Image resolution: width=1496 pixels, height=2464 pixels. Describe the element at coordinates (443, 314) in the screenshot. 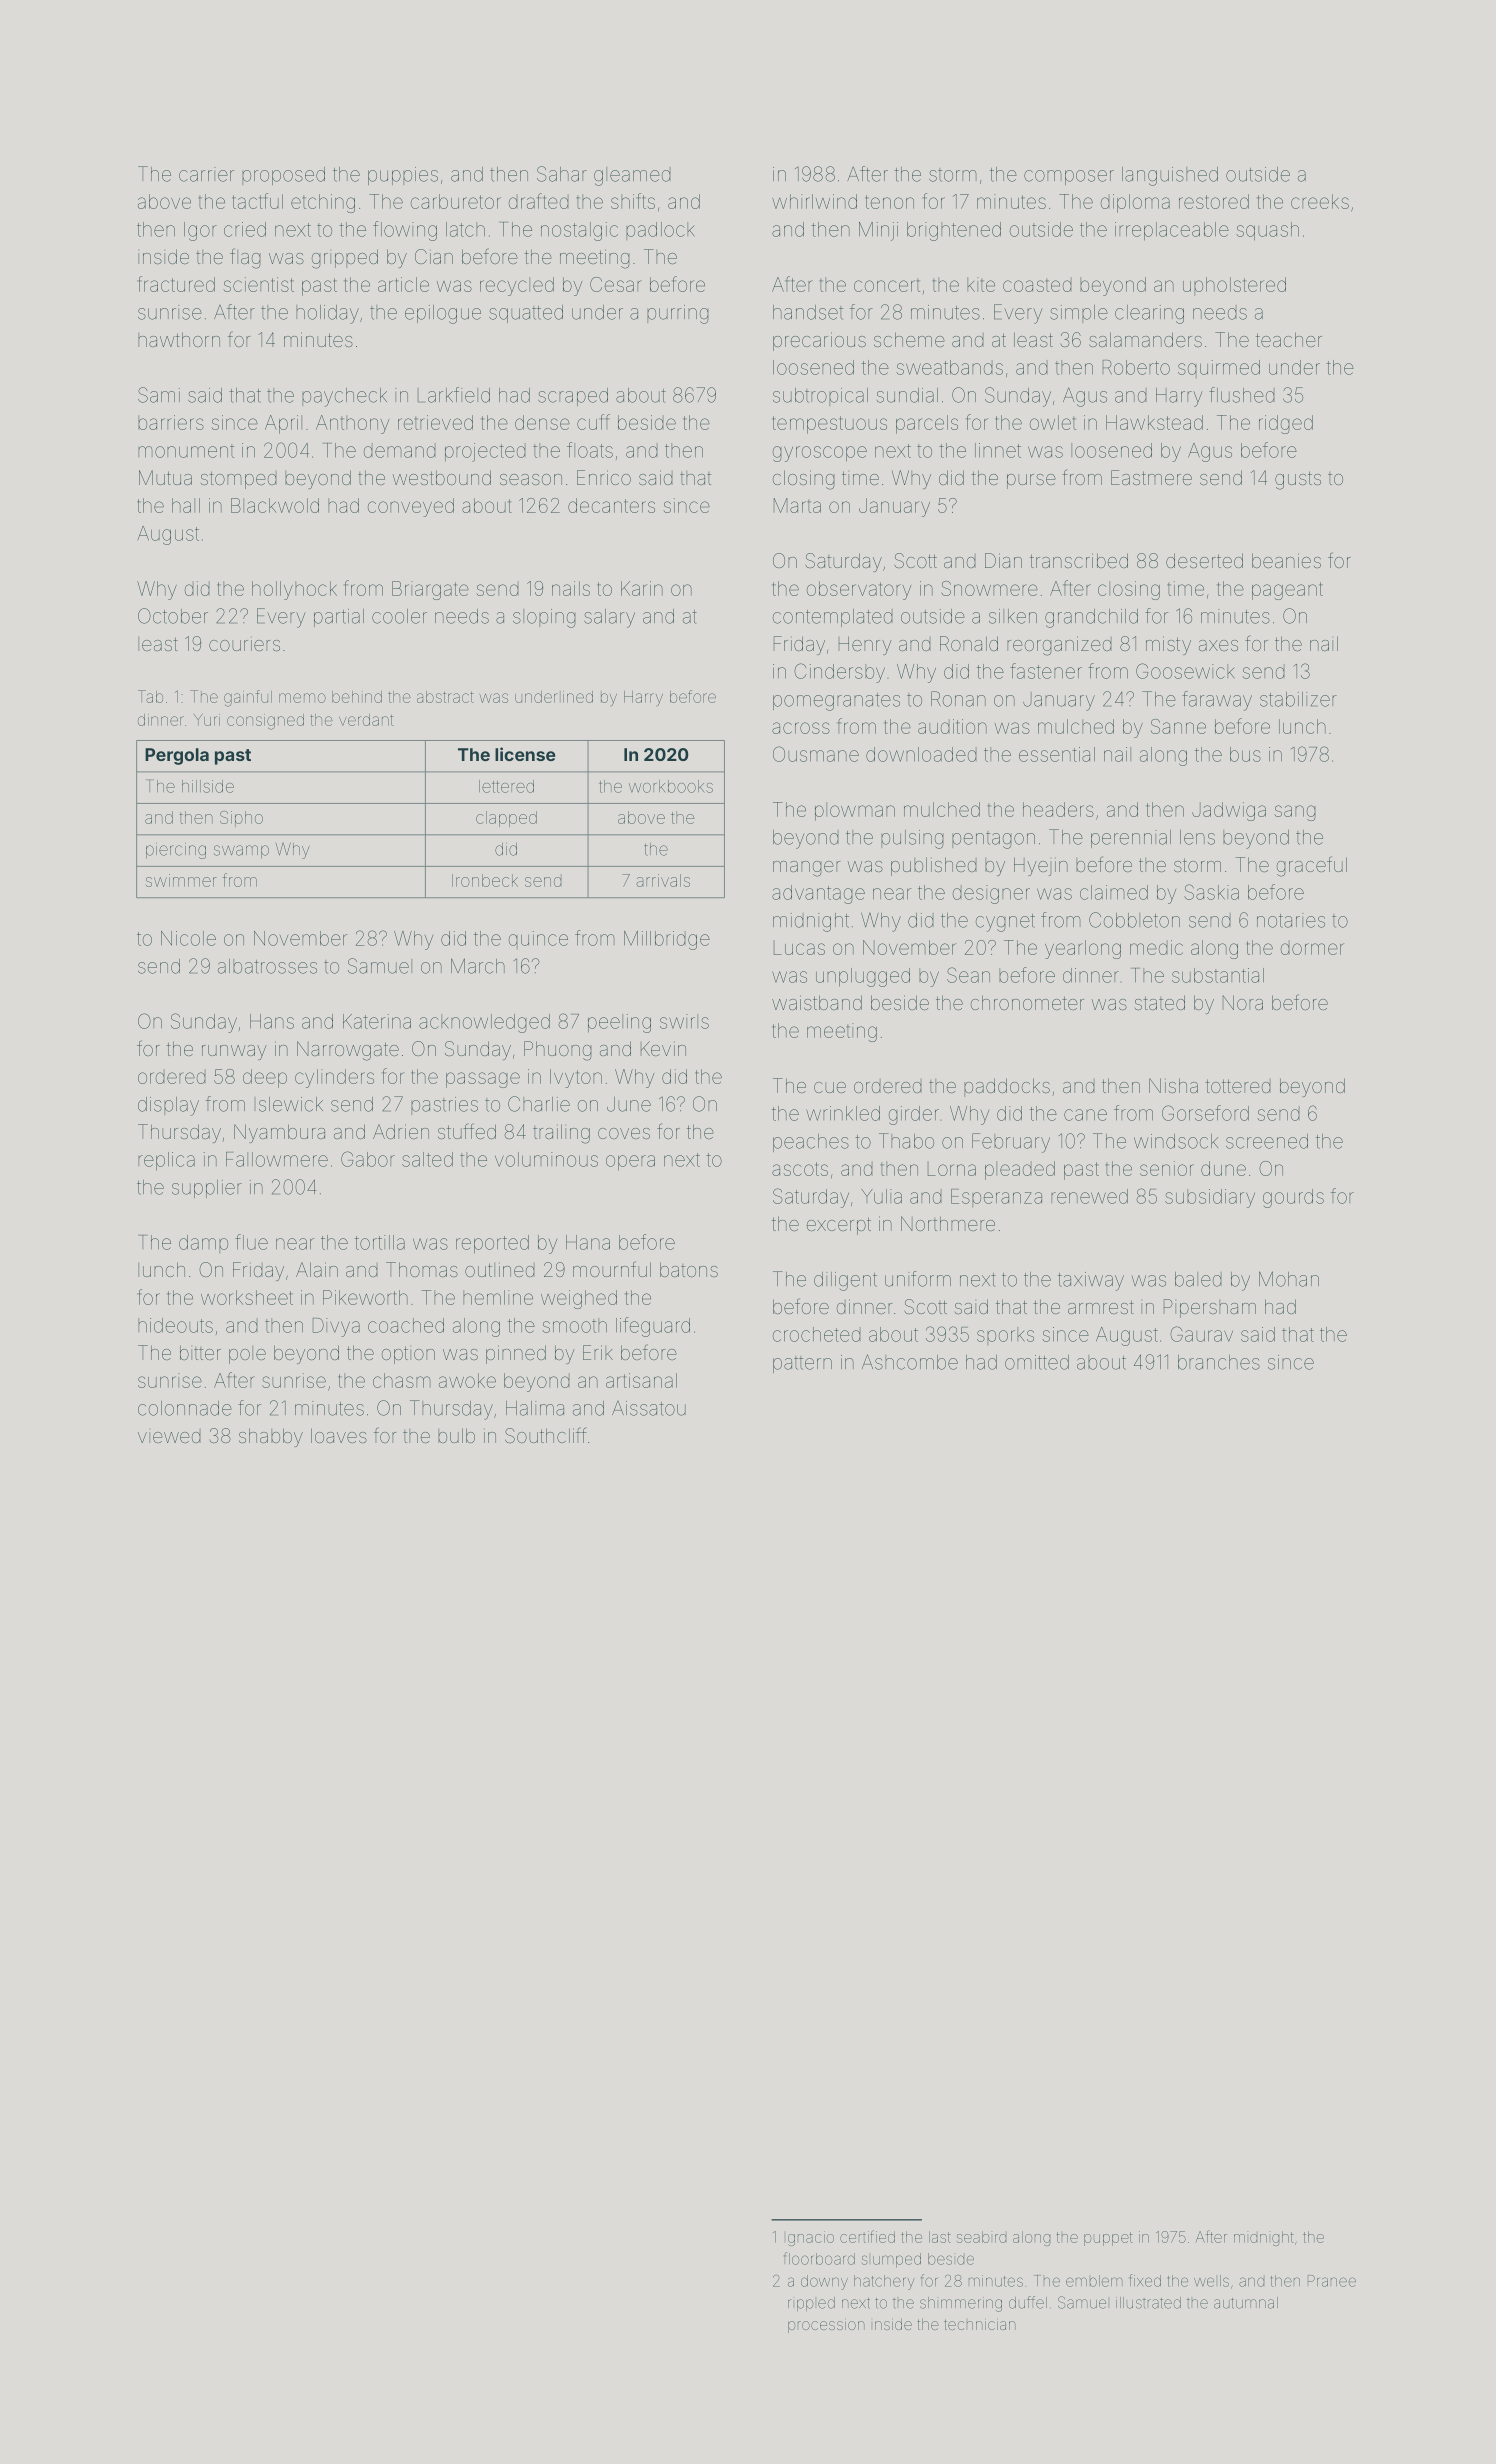

I see `epilogue` at that location.
